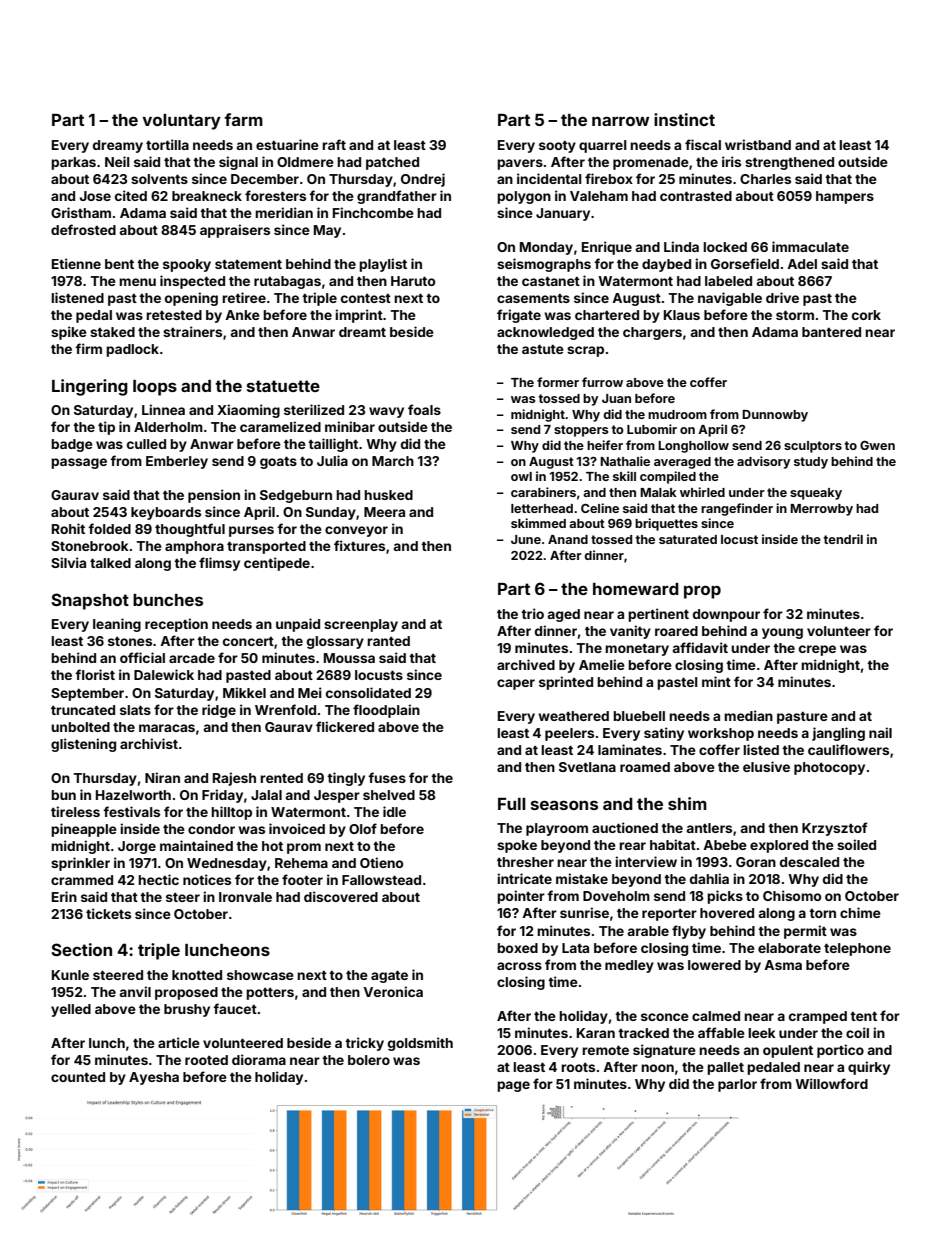  Describe the element at coordinates (600, 508) in the page. I see `Celine` at that location.
